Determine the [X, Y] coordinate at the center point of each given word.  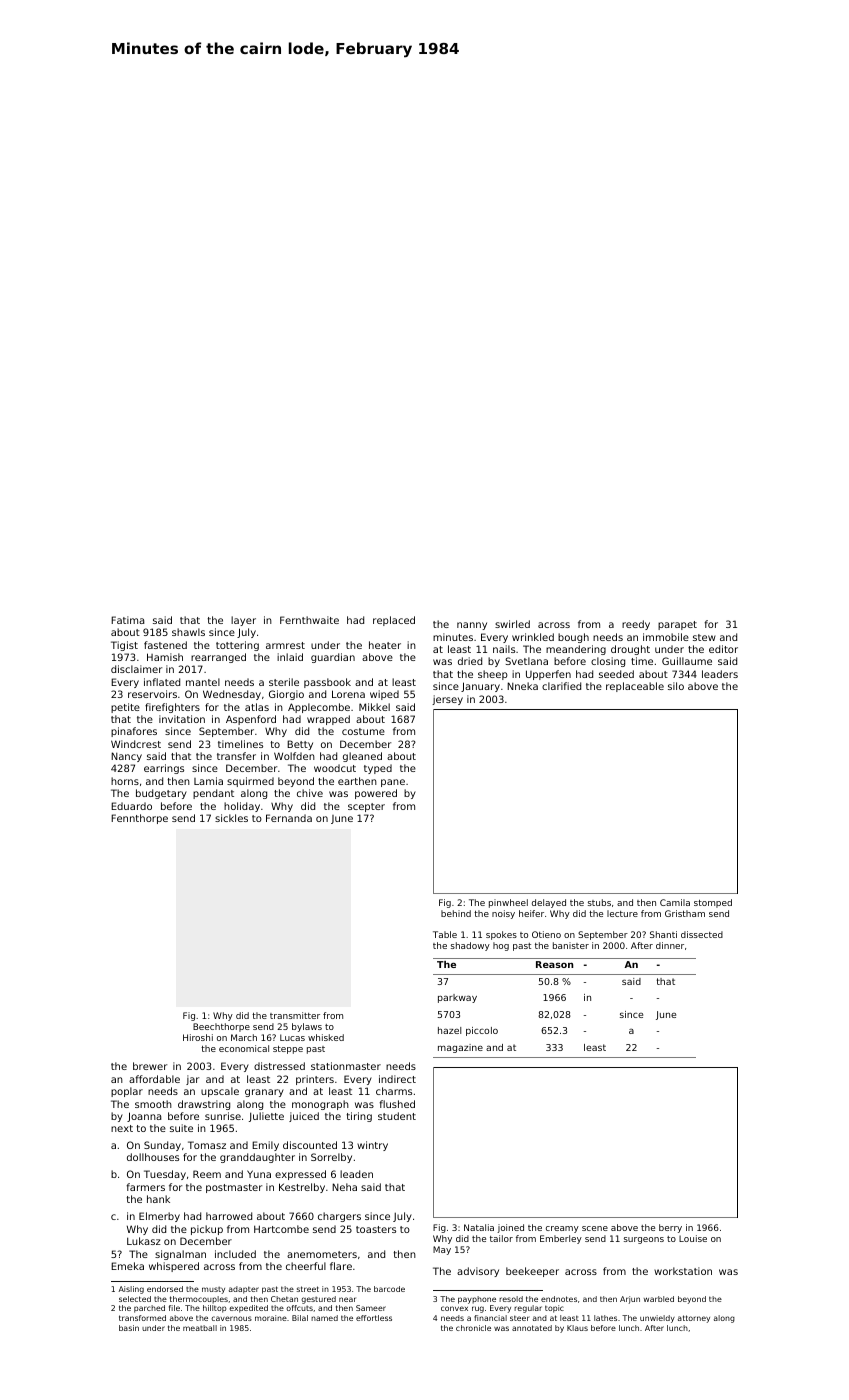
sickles [231, 818]
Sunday [162, 1146]
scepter [366, 807]
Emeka [127, 1266]
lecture [622, 913]
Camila [675, 902]
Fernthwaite [309, 620]
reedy [636, 625]
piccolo [482, 1031]
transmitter [295, 1015]
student [397, 1116]
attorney [694, 1319]
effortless [374, 1318]
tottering [237, 646]
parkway [457, 998]
